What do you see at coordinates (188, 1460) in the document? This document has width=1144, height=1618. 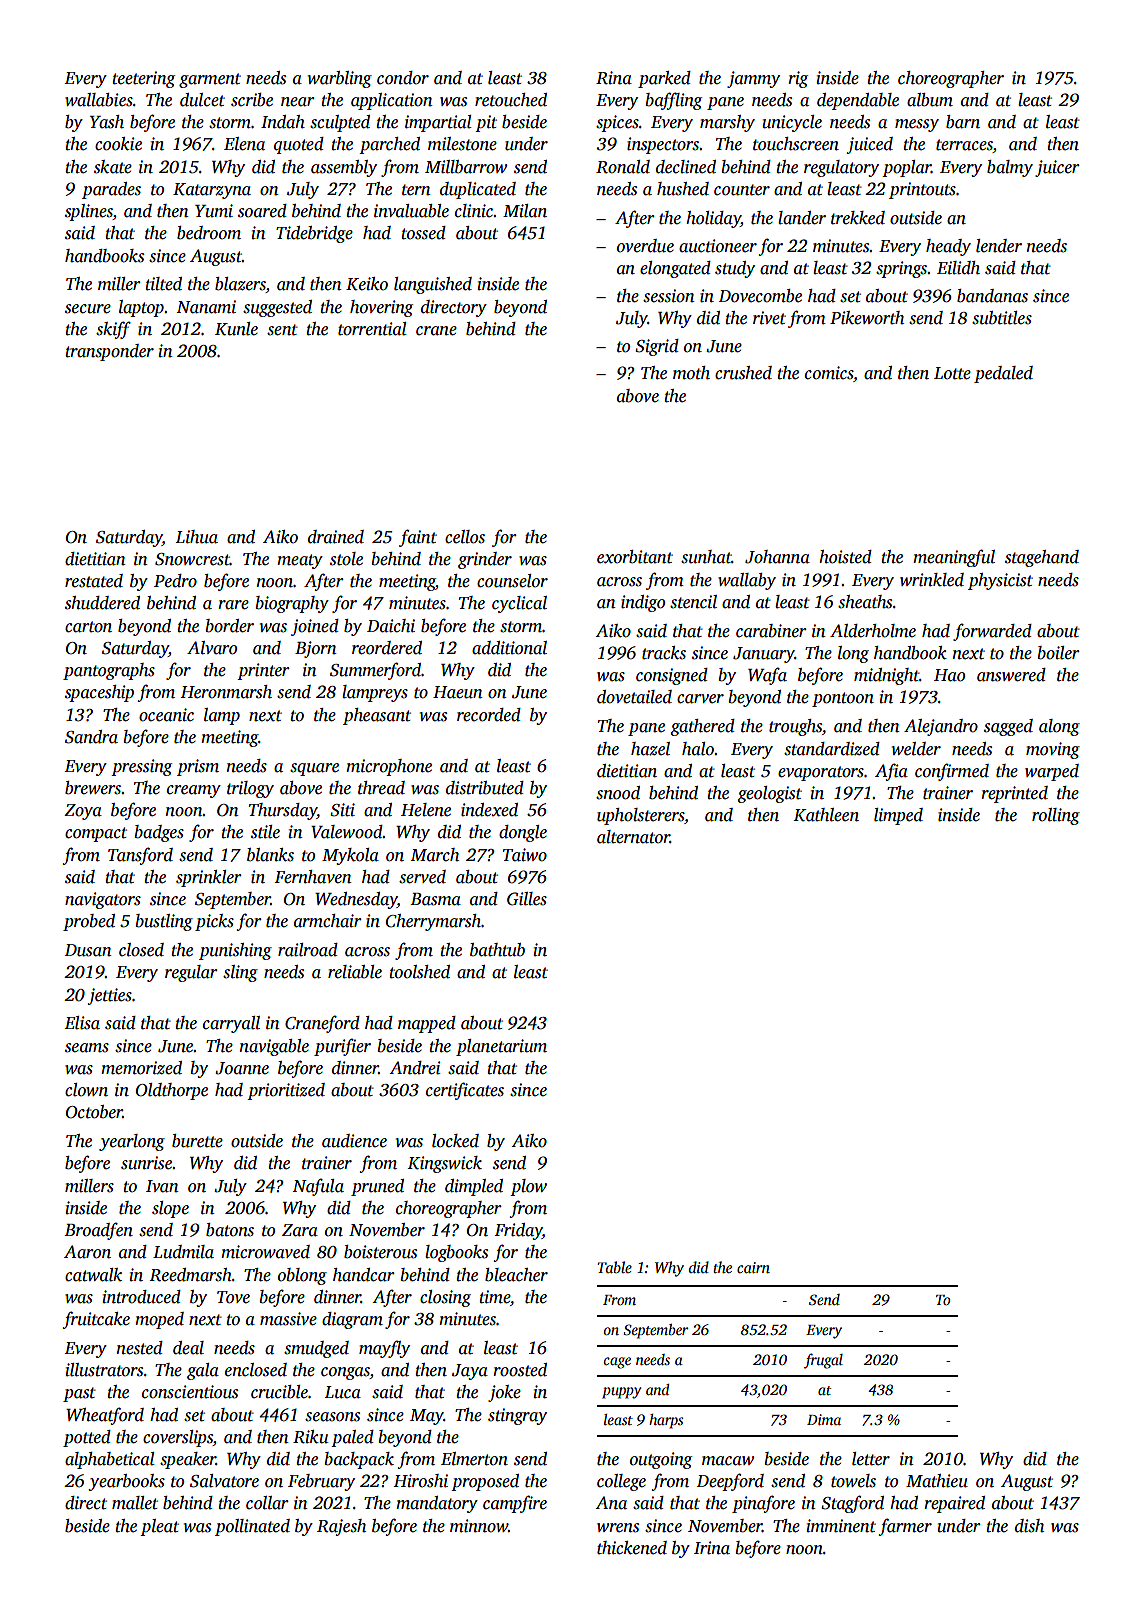 I see `speaker` at bounding box center [188, 1460].
